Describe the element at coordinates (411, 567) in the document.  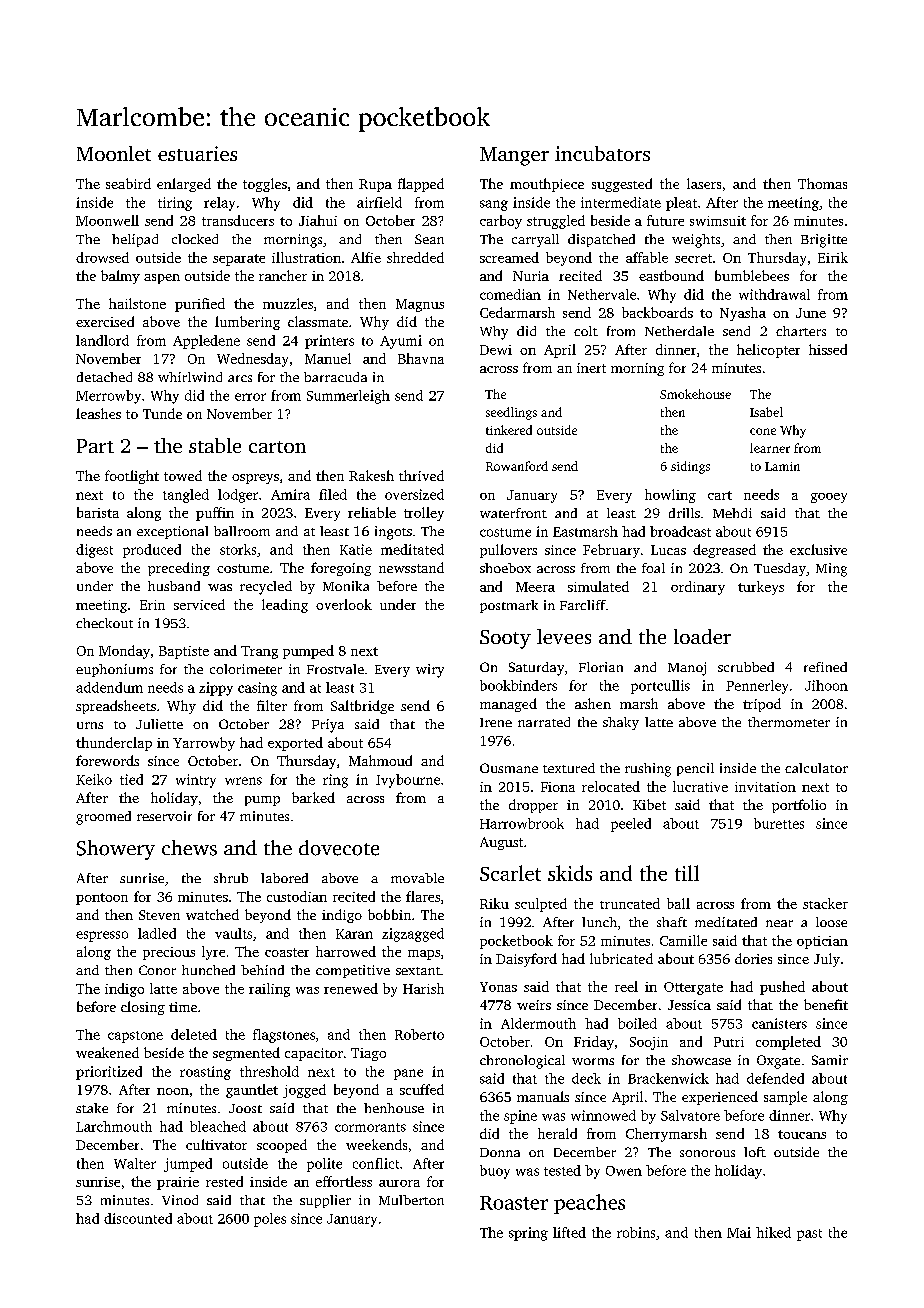
I see `newsstand` at that location.
